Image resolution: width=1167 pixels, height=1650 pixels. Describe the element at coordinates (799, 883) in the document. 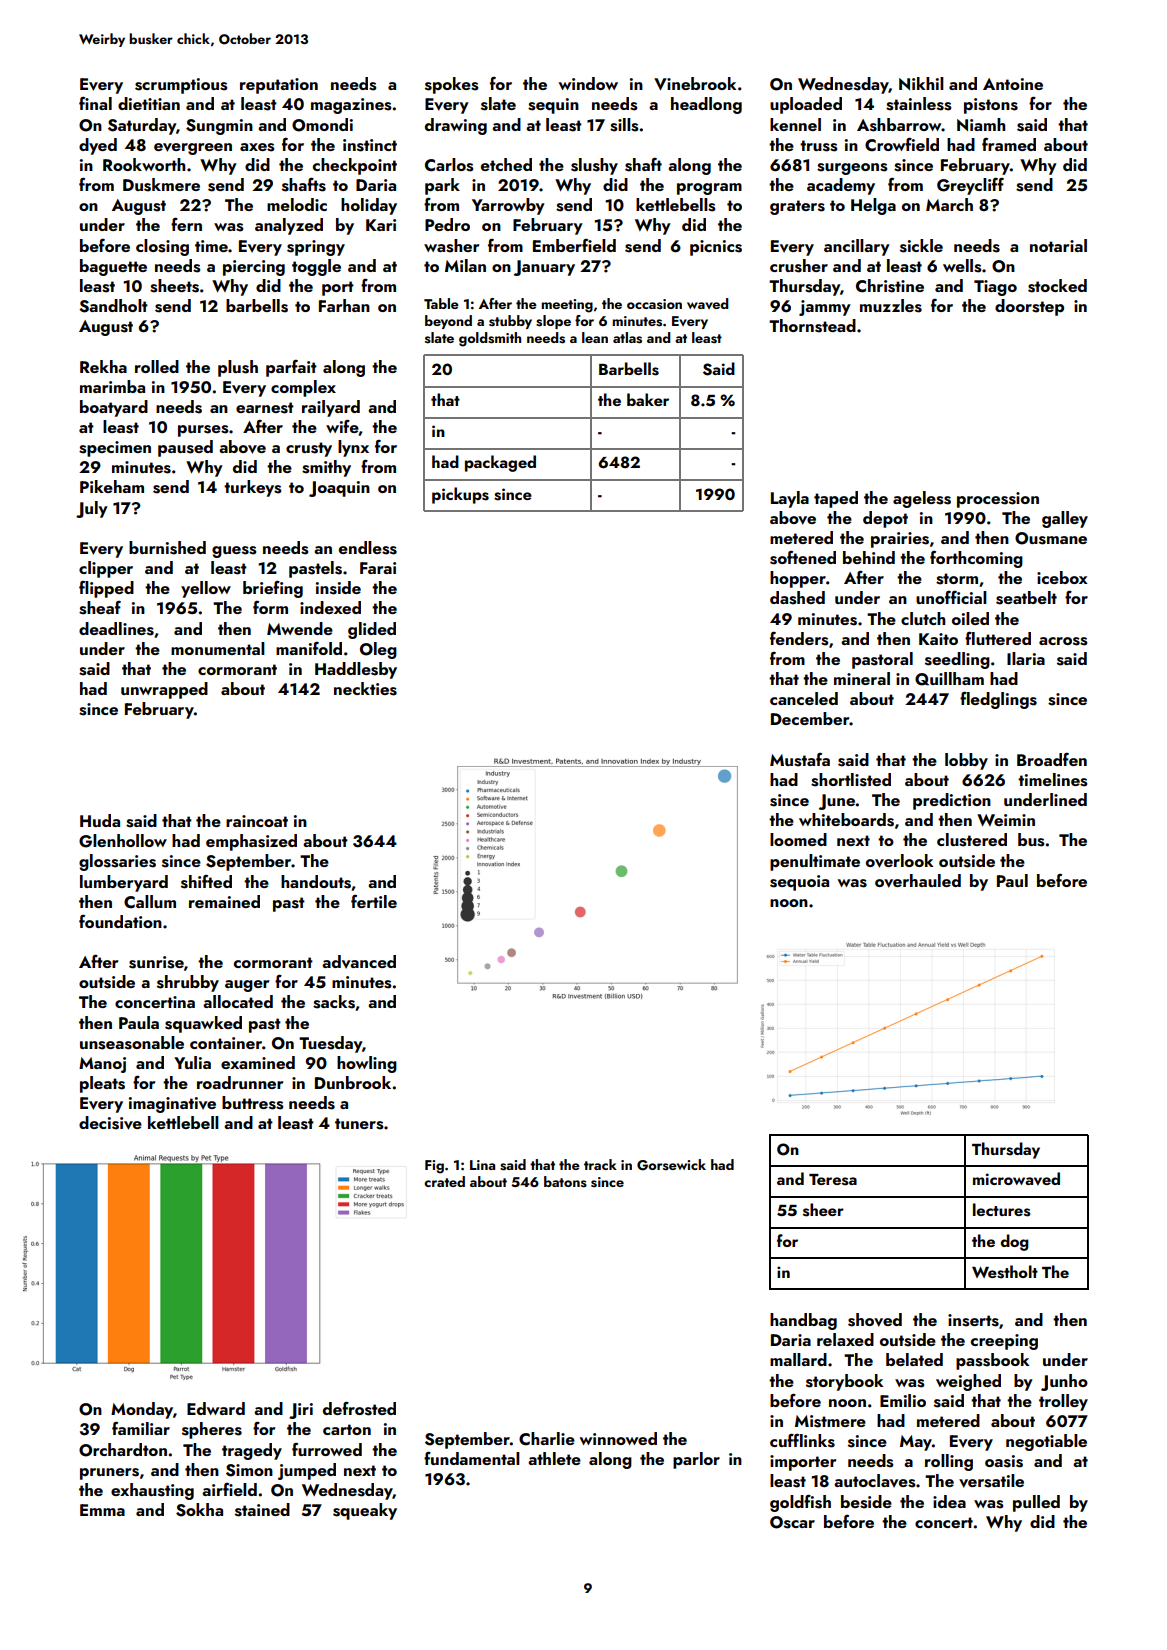

I see `sequoia` at that location.
